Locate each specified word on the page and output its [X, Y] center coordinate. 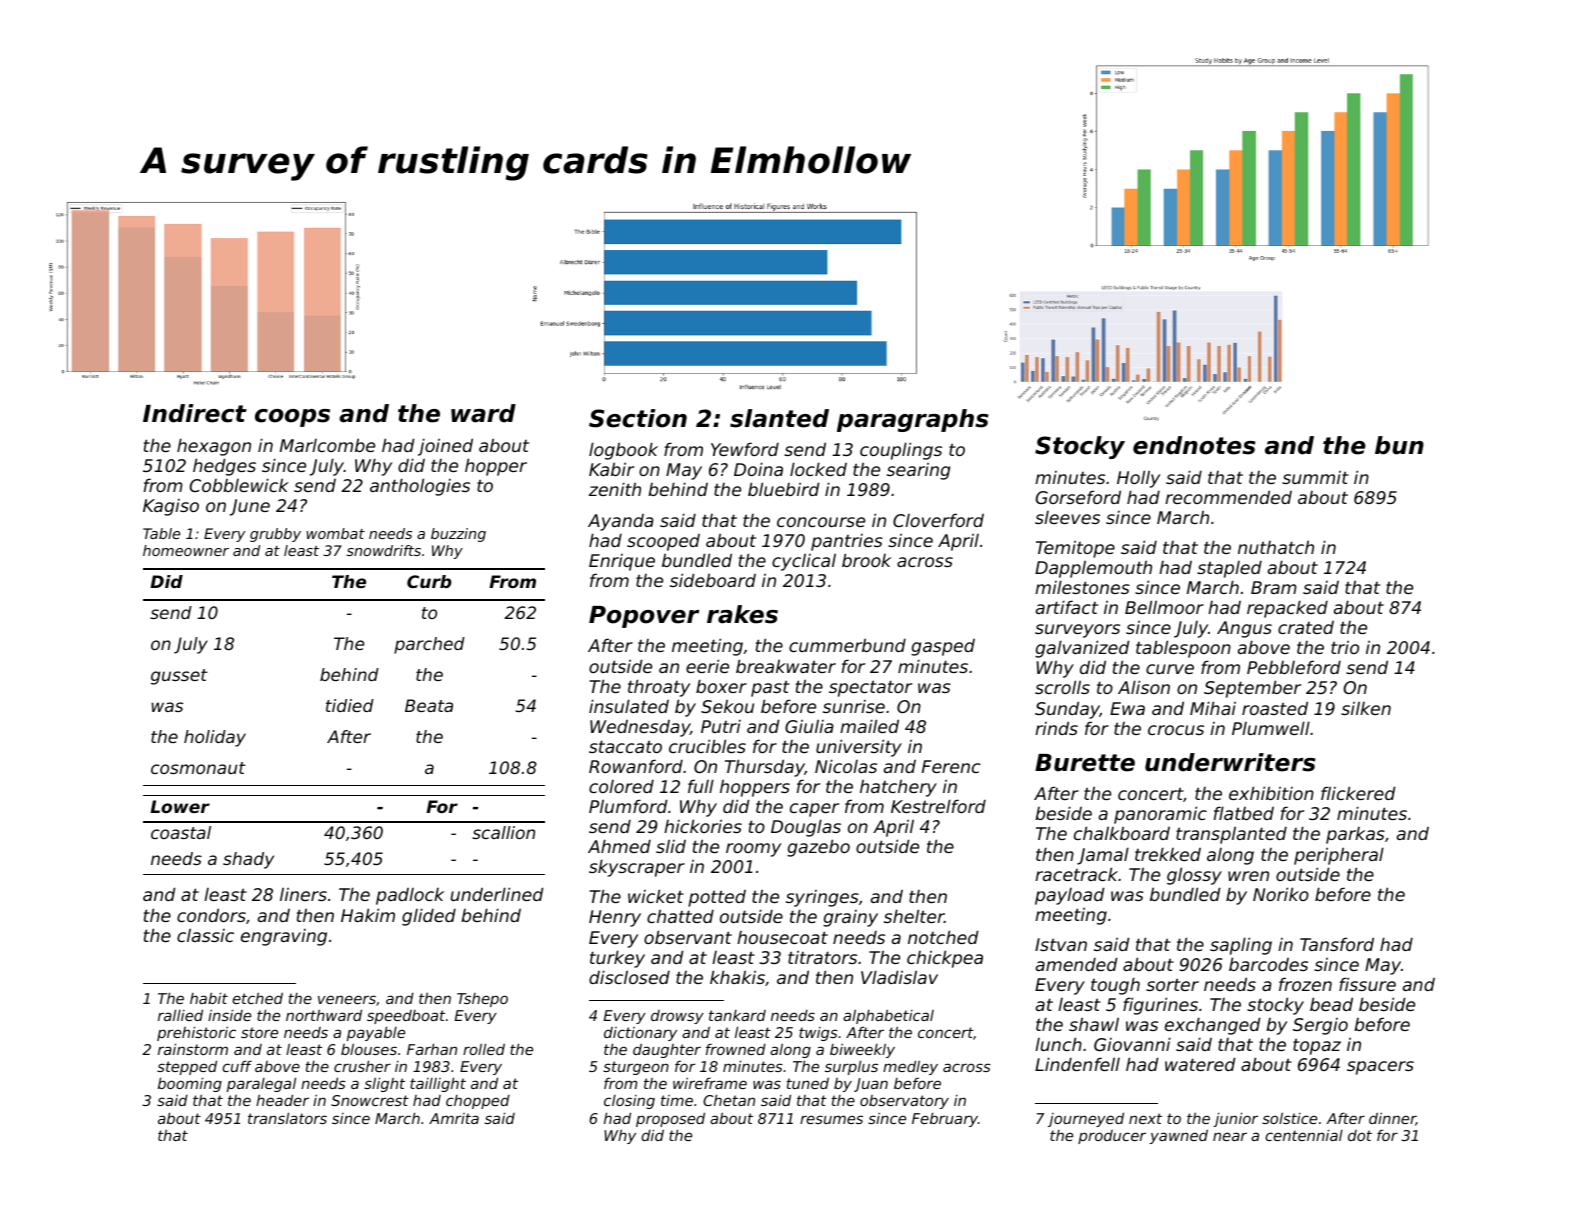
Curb [429, 581]
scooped [663, 542]
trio [1345, 647]
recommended [1228, 497]
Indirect [195, 413]
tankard [737, 1015]
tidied [350, 705]
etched [257, 998]
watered [1200, 1064]
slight [384, 1084]
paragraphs [913, 420]
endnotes [1194, 445]
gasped [943, 647]
